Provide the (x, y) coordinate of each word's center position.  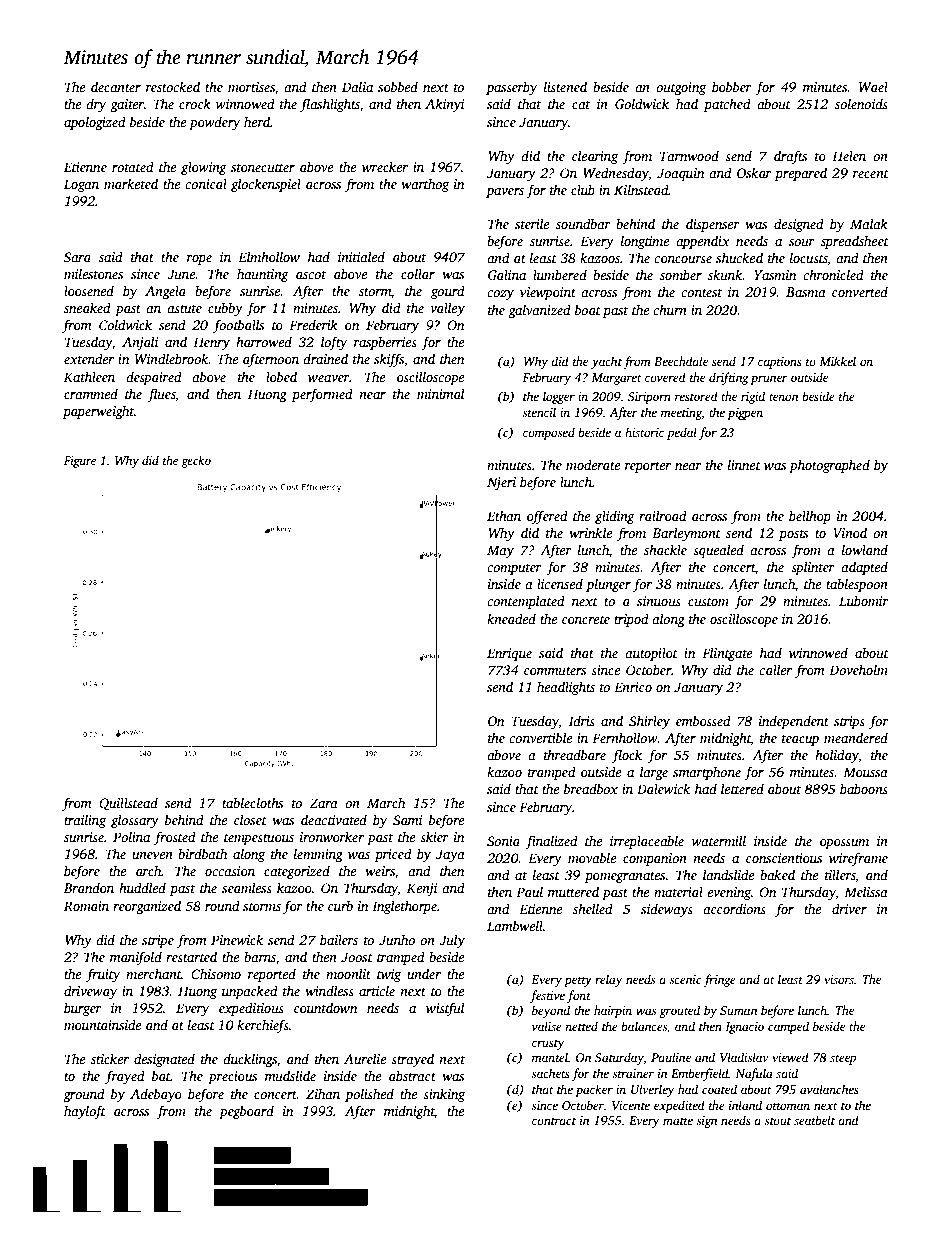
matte (678, 1121)
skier (434, 836)
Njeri (501, 483)
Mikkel (837, 361)
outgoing (681, 88)
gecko (196, 461)
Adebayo (156, 1095)
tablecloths (252, 802)
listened (565, 86)
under (424, 973)
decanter (116, 86)
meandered (856, 737)
